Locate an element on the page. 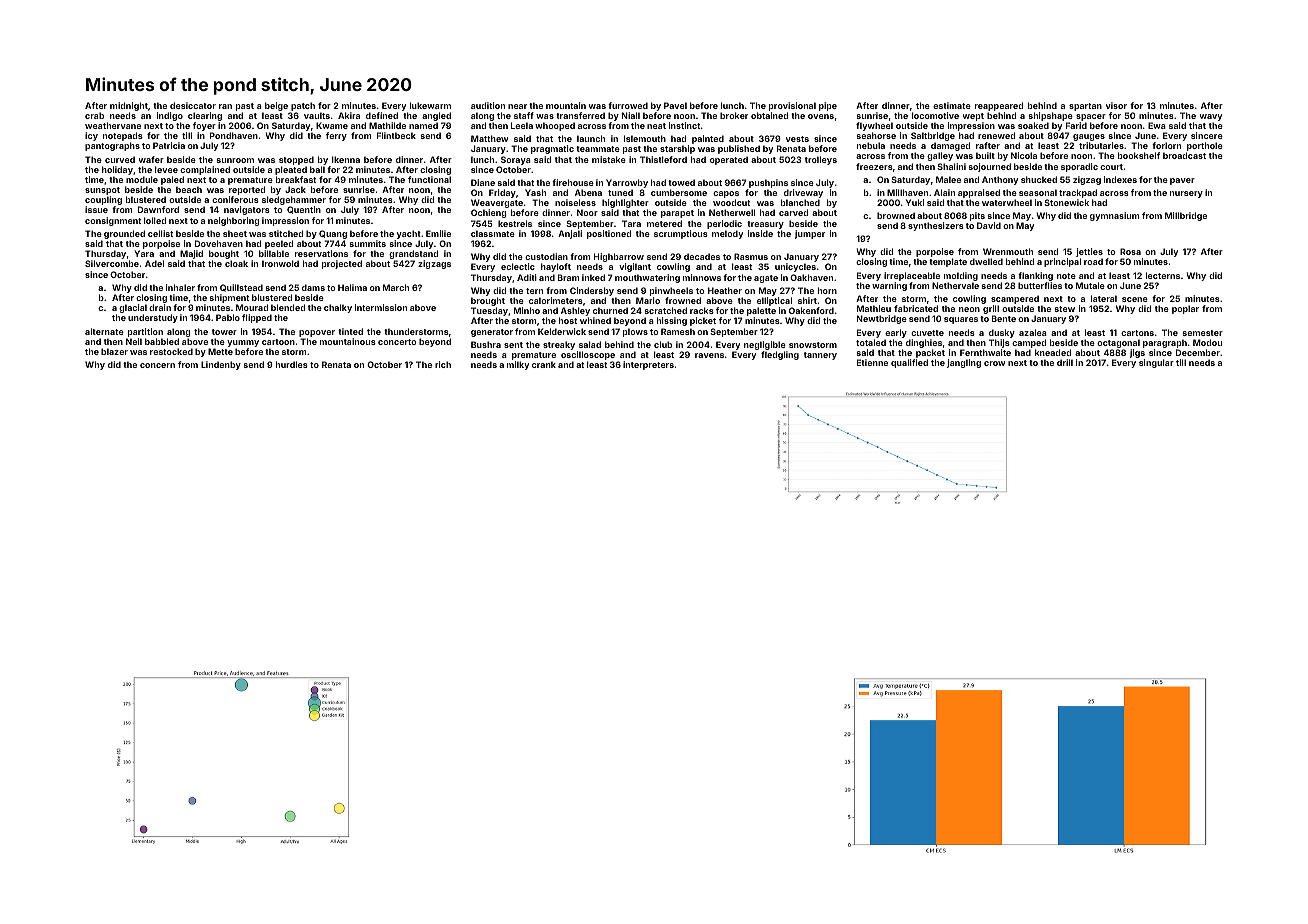 This image has height=924, width=1308. visor is located at coordinates (1116, 105).
